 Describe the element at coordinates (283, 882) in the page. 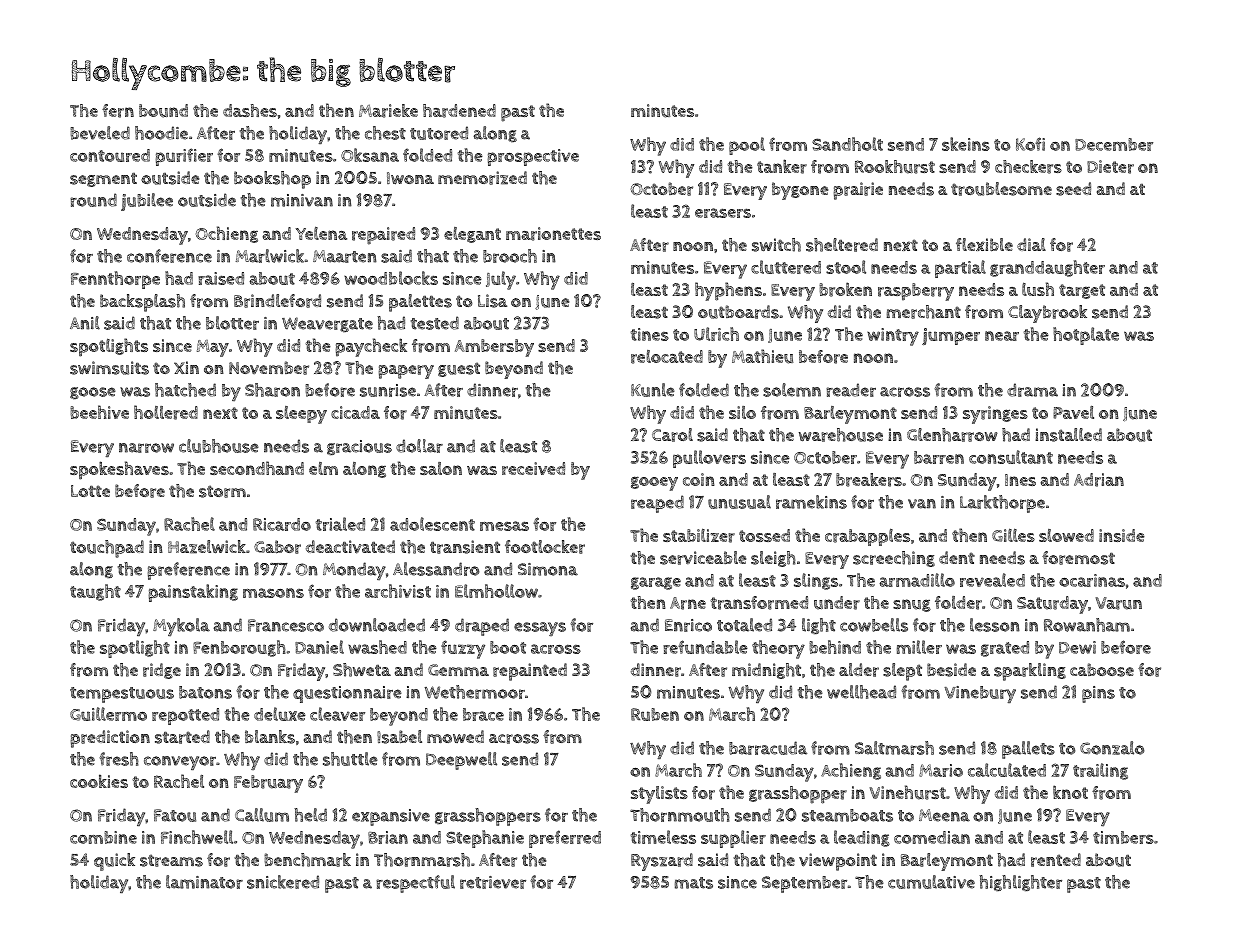

I see `snickered` at that location.
